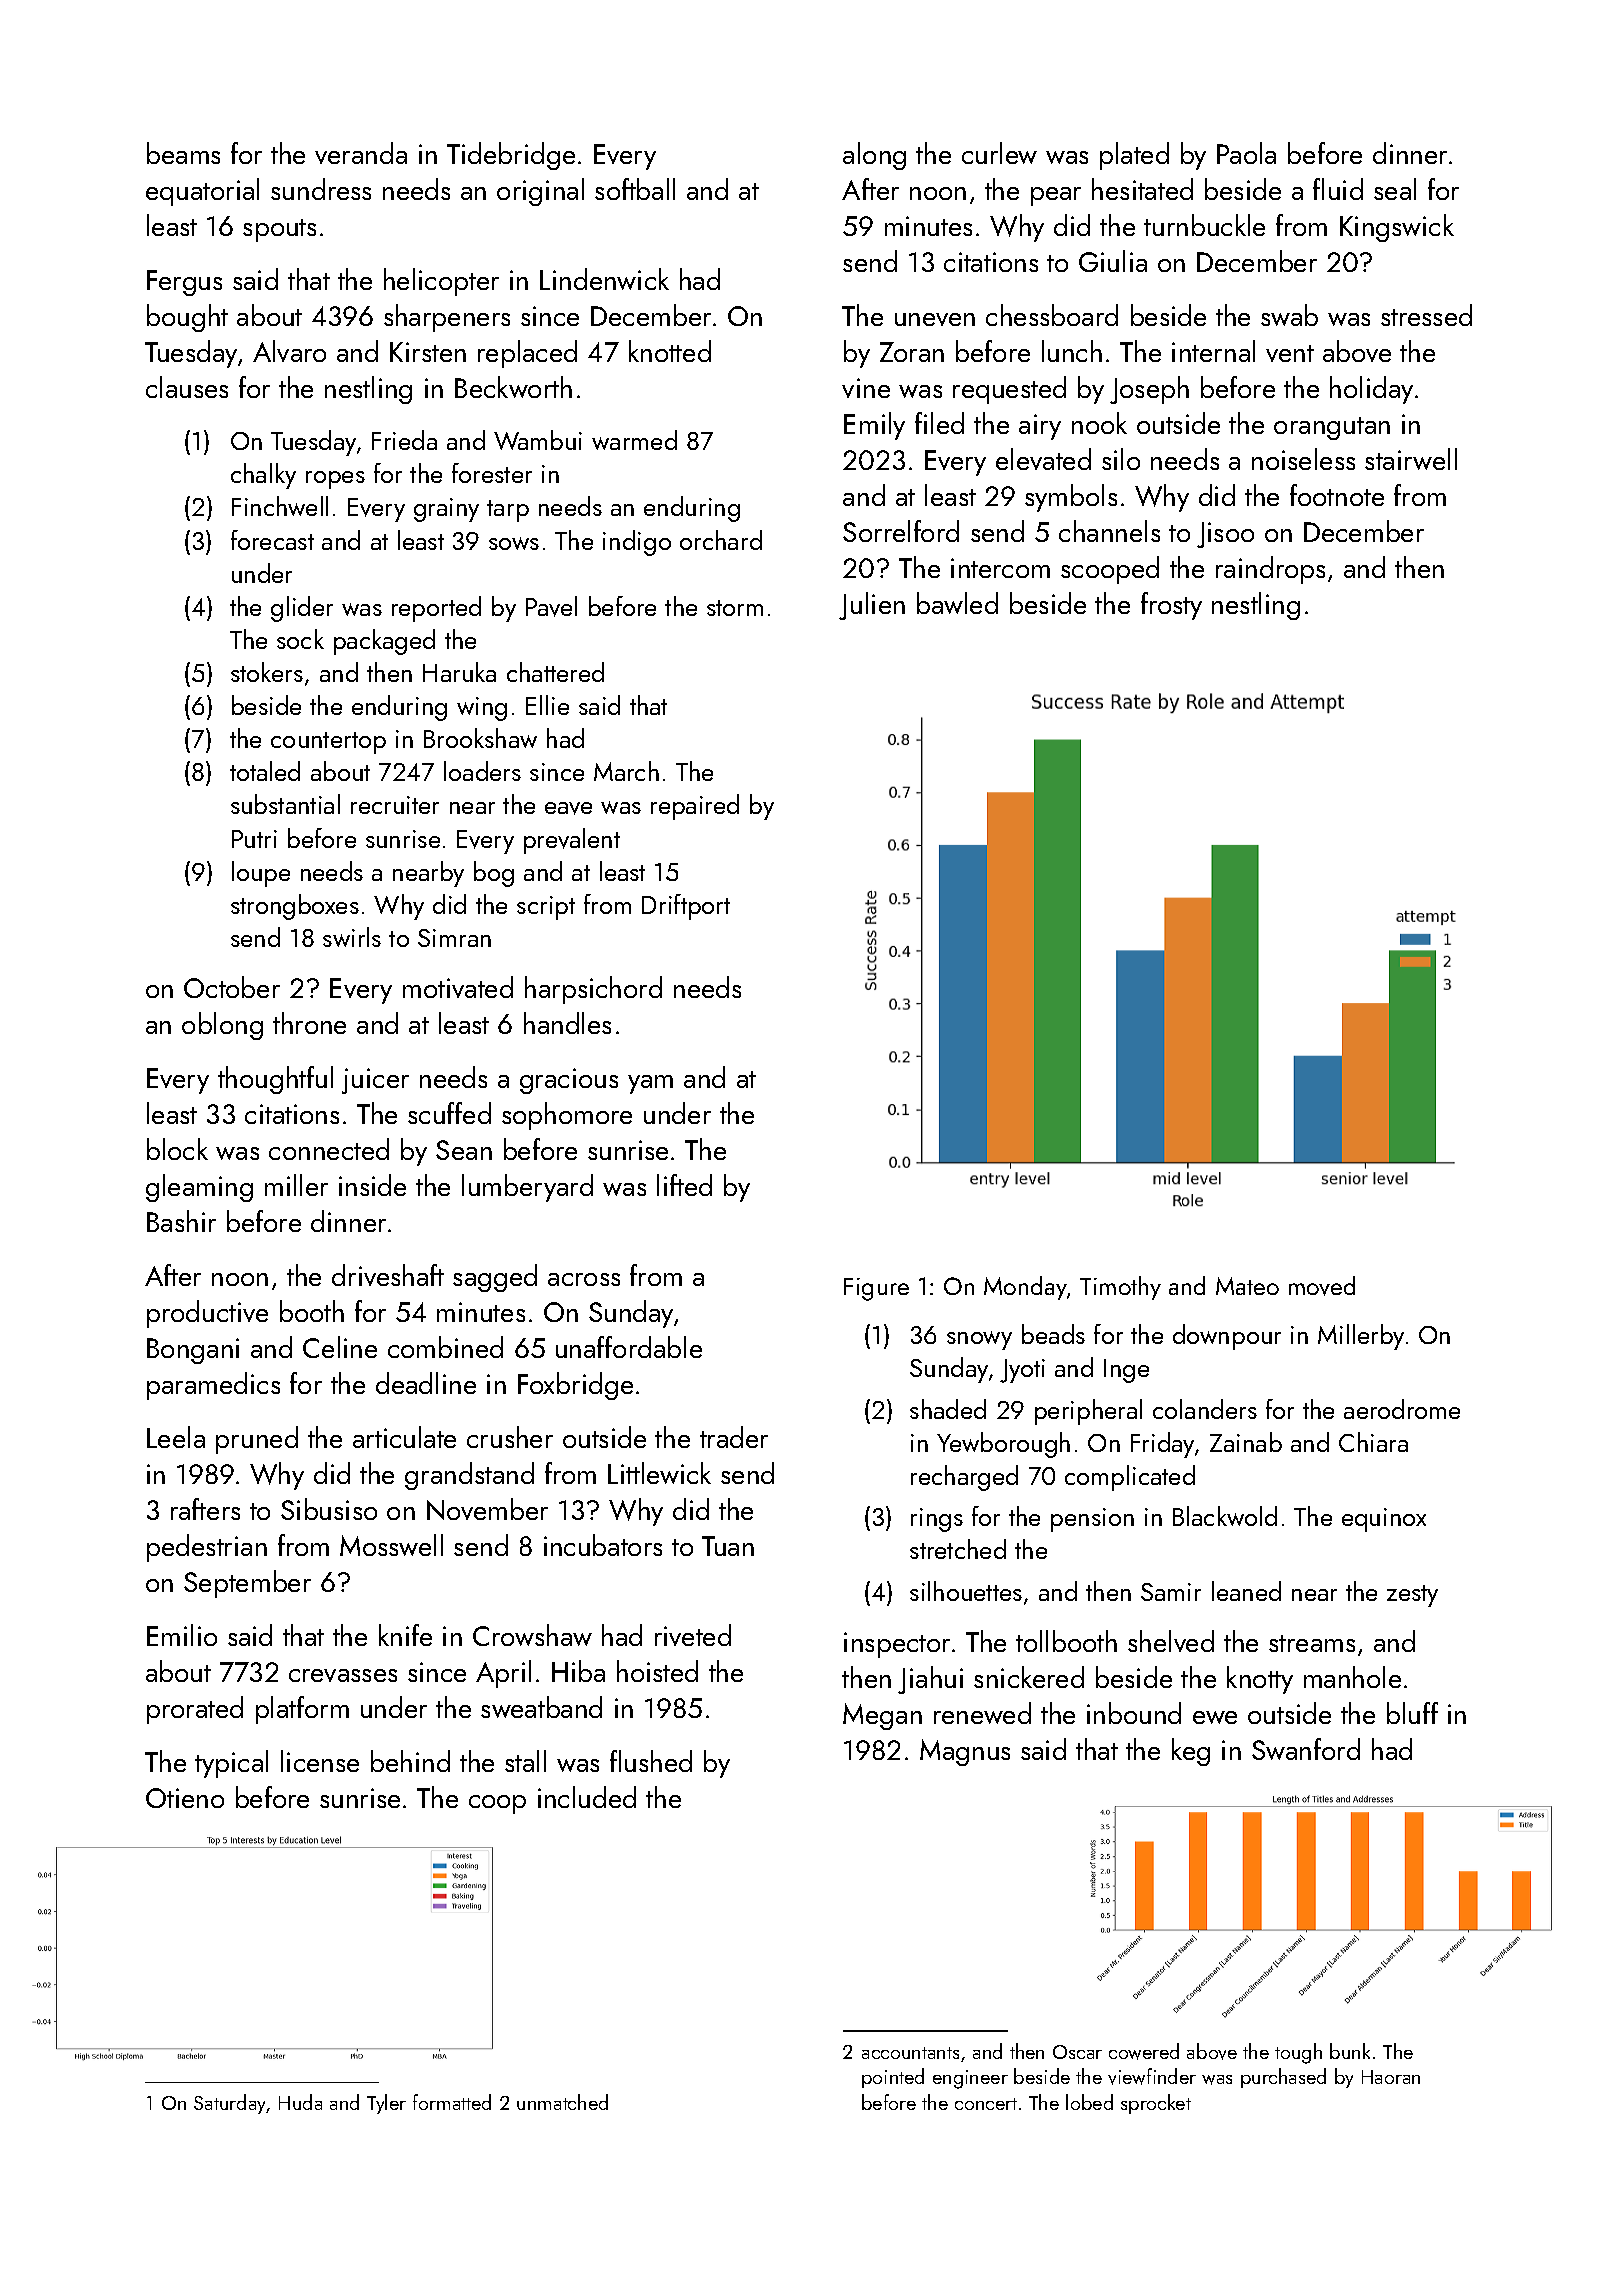  What do you see at coordinates (361, 153) in the image?
I see `veranda` at bounding box center [361, 153].
